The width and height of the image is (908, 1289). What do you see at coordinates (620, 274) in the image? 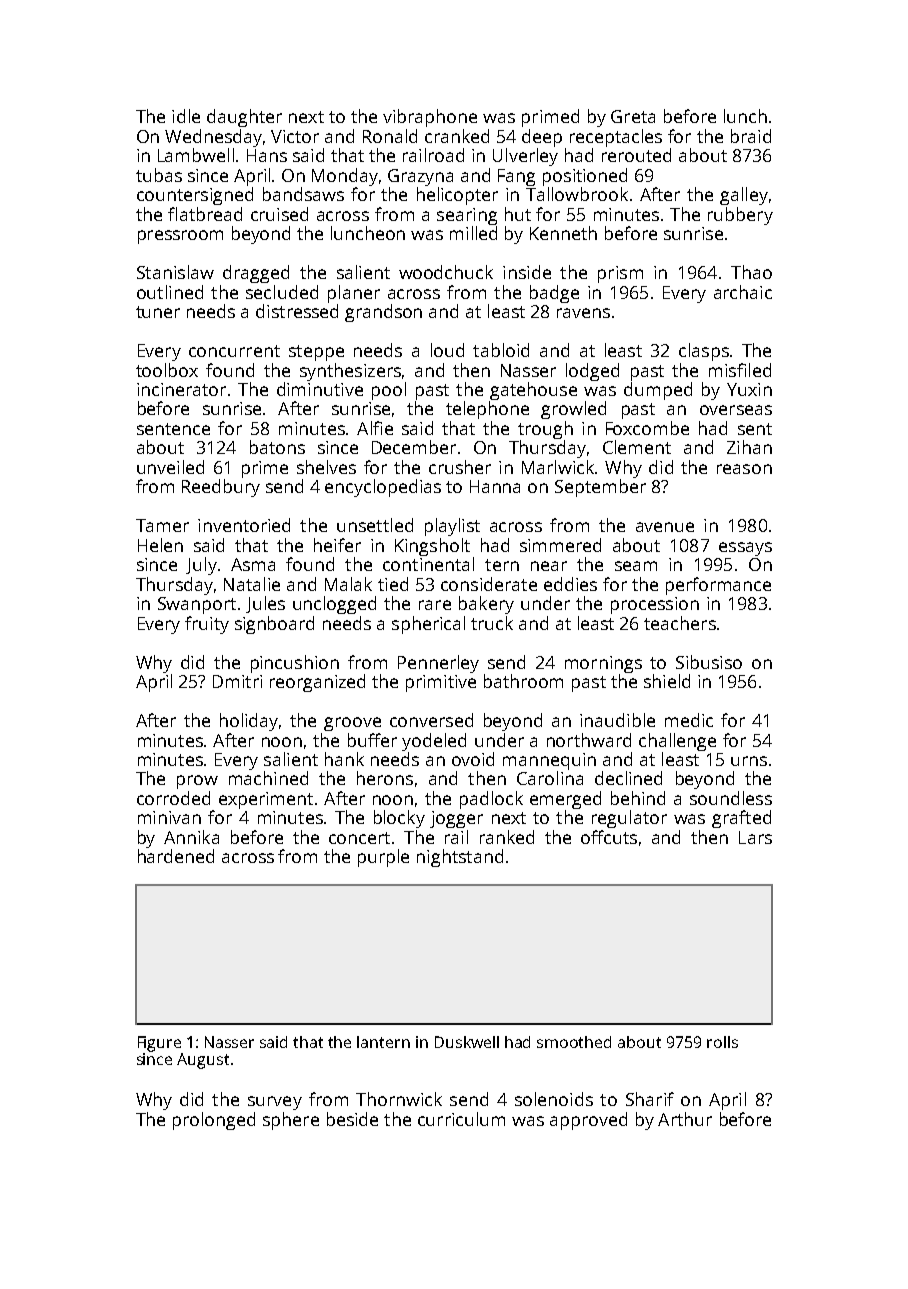
I see `prism` at bounding box center [620, 274].
